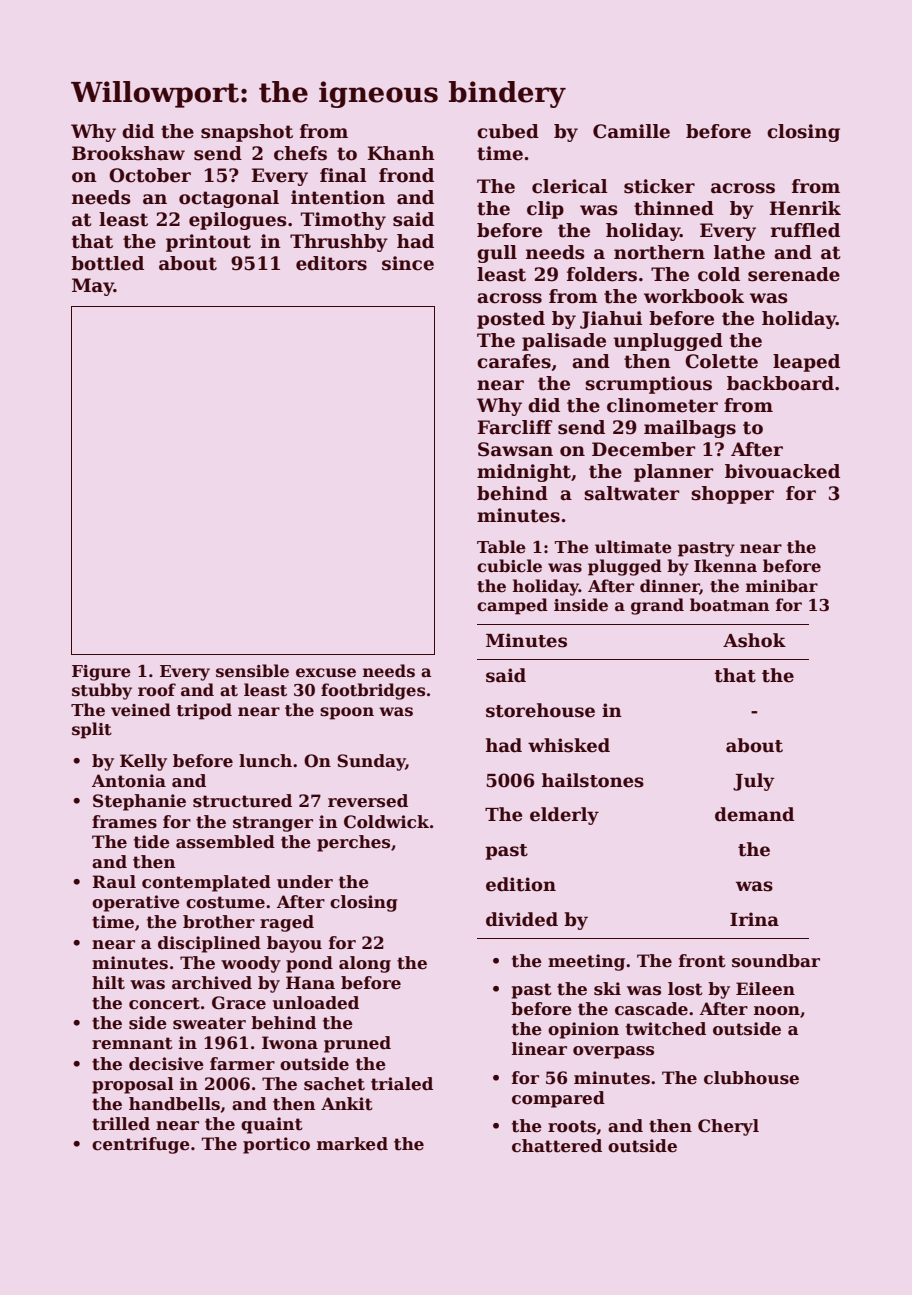 The height and width of the screenshot is (1295, 912). I want to click on Henrik, so click(805, 208).
